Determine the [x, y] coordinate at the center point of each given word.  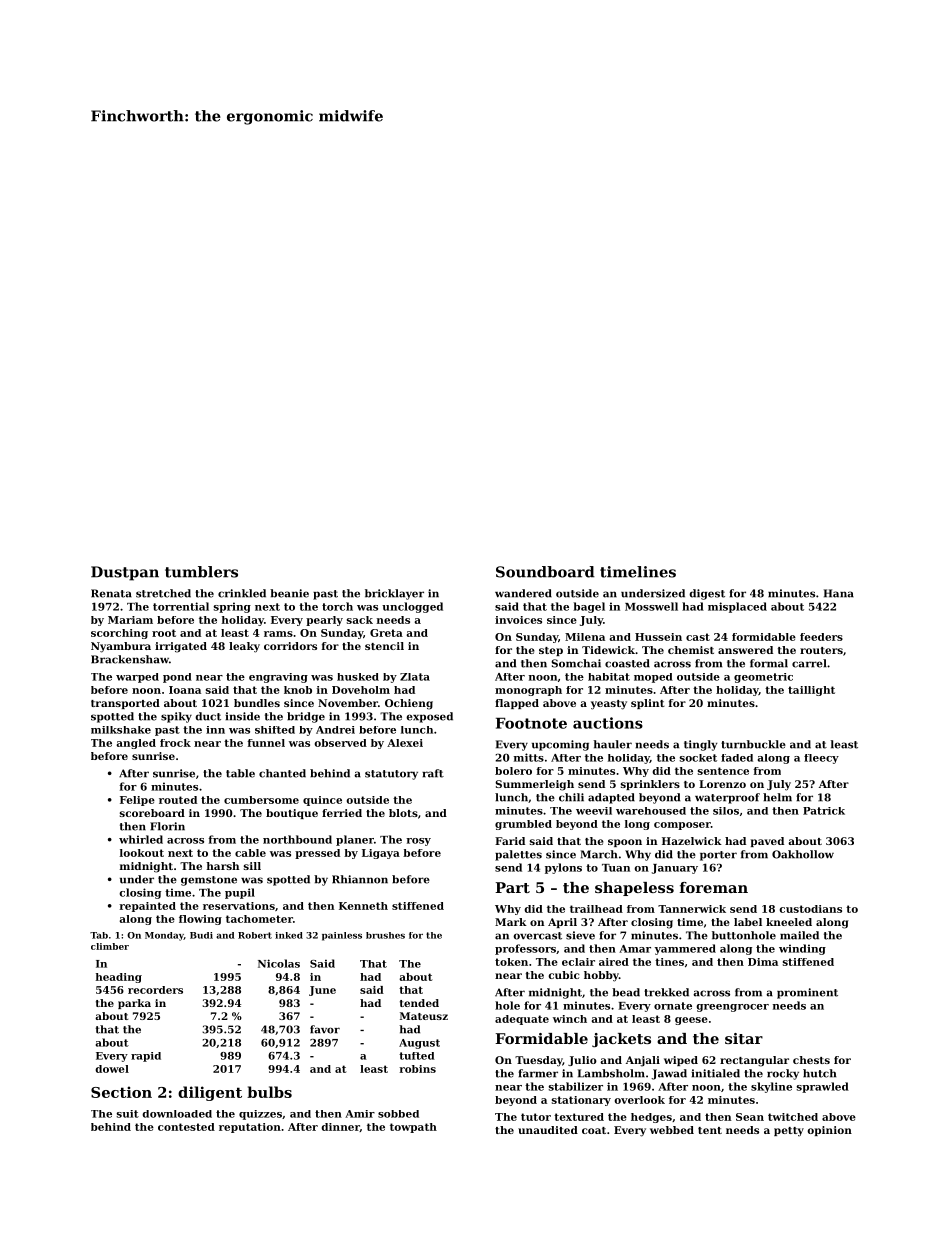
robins [417, 1069]
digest [707, 594]
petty [789, 1132]
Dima [763, 962]
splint [648, 704]
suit [127, 1114]
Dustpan [125, 573]
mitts [529, 757]
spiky [176, 717]
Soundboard [545, 572]
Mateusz [424, 1016]
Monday [164, 936]
